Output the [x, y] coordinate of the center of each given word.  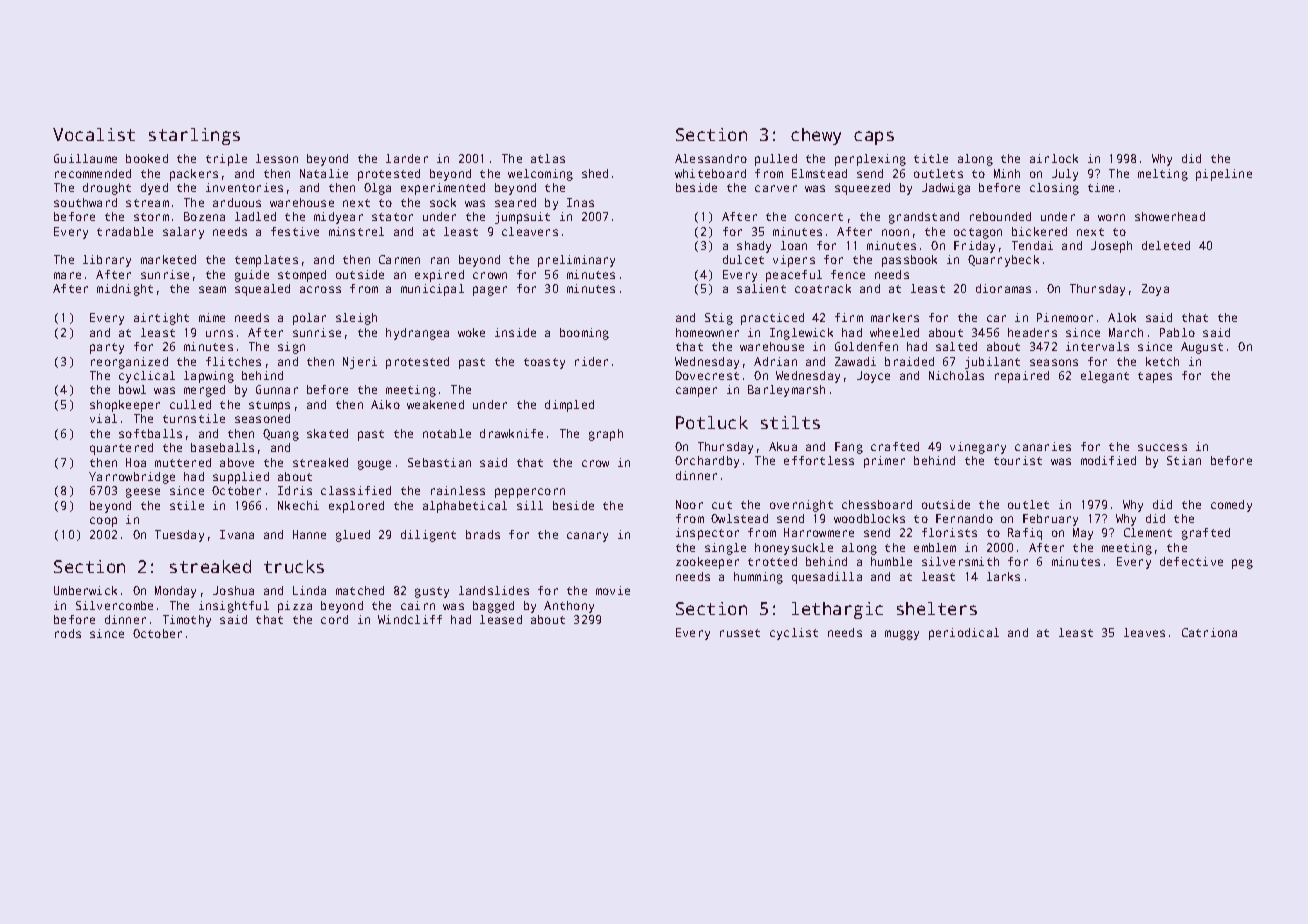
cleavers [530, 231]
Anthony [569, 607]
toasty [544, 363]
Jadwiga [946, 189]
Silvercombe [114, 605]
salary [183, 233]
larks [1003, 576]
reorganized [129, 363]
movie [613, 590]
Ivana [237, 534]
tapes [1155, 377]
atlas [548, 158]
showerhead [1170, 216]
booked [147, 158]
